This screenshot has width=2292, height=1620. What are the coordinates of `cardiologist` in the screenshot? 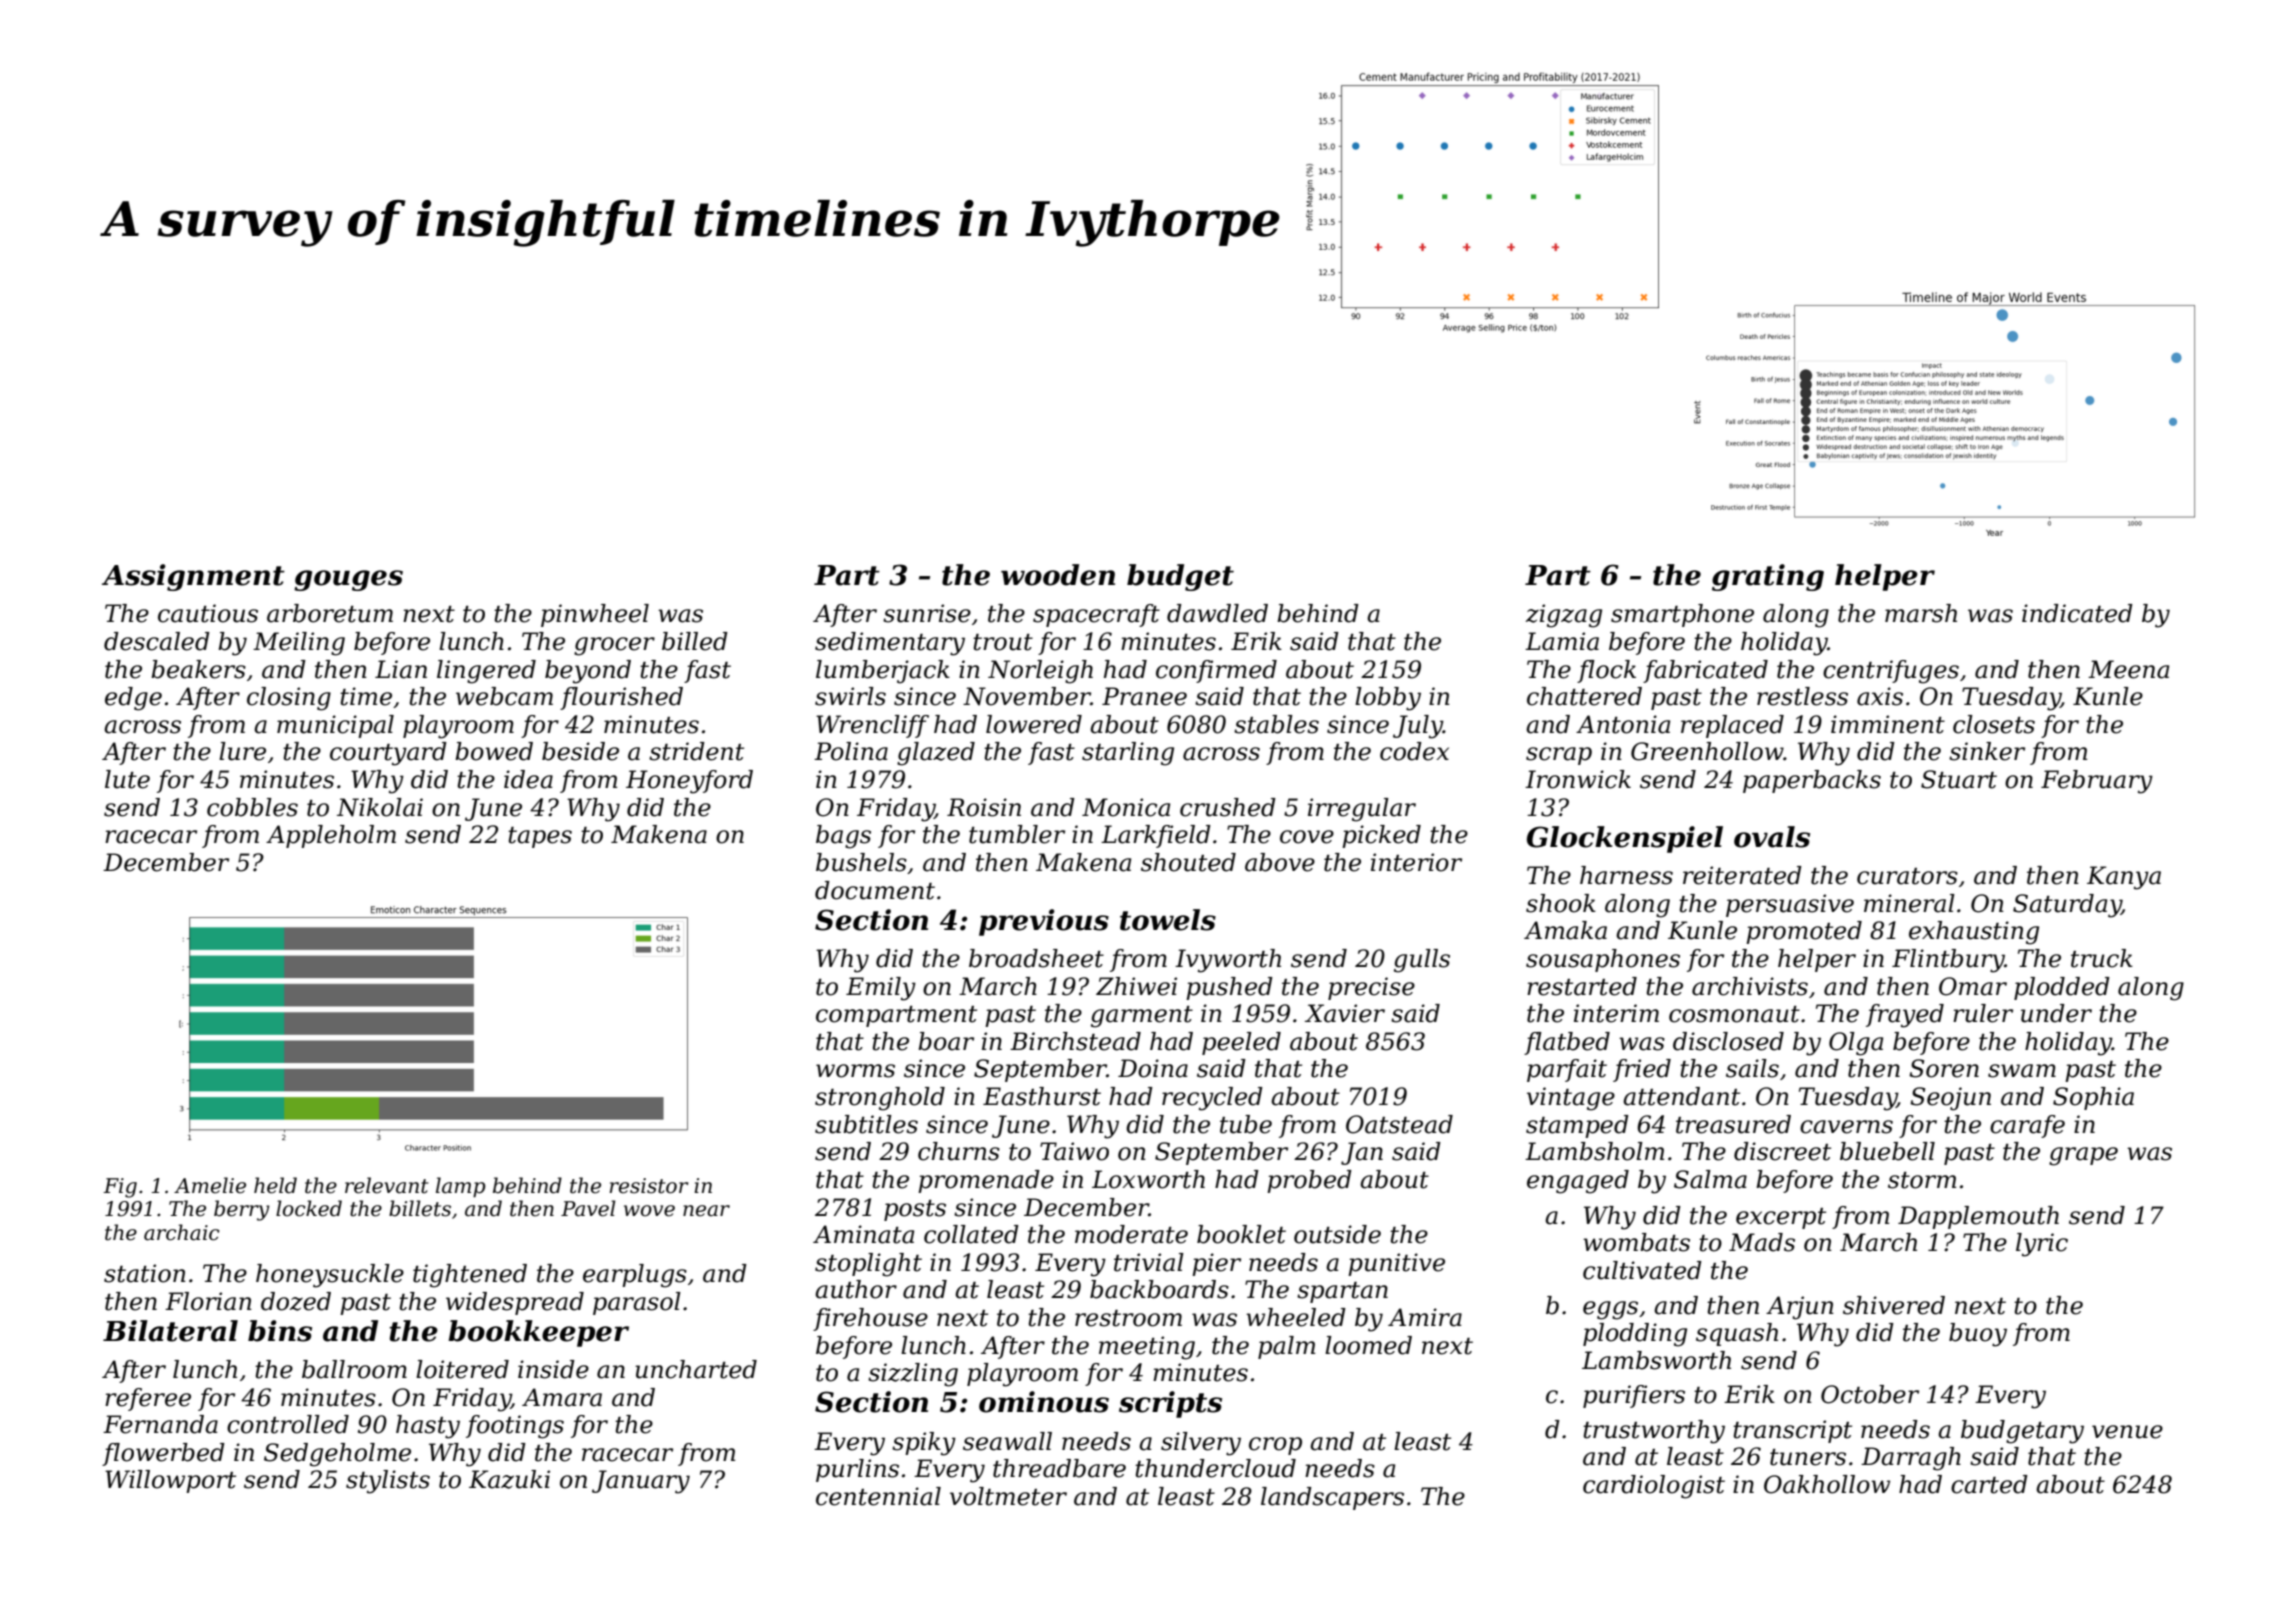 It's located at (1654, 1487).
